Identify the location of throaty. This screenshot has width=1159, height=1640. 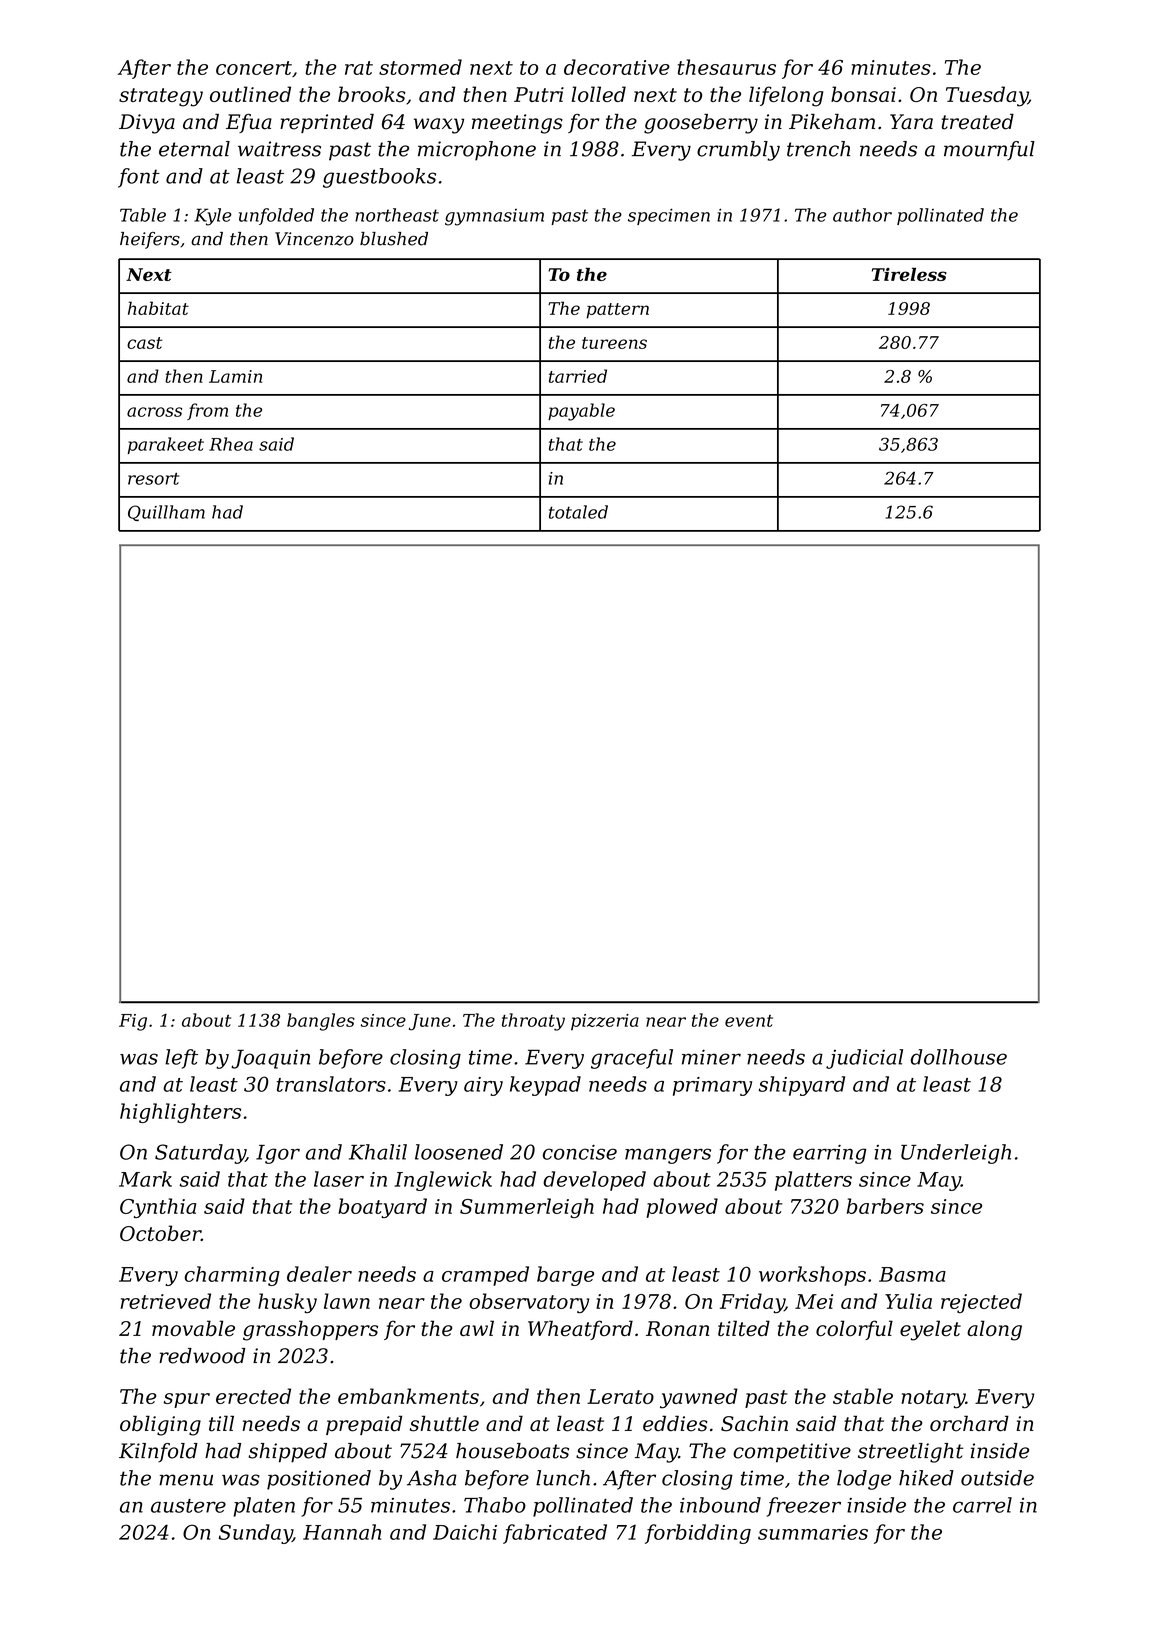
(533, 1022).
